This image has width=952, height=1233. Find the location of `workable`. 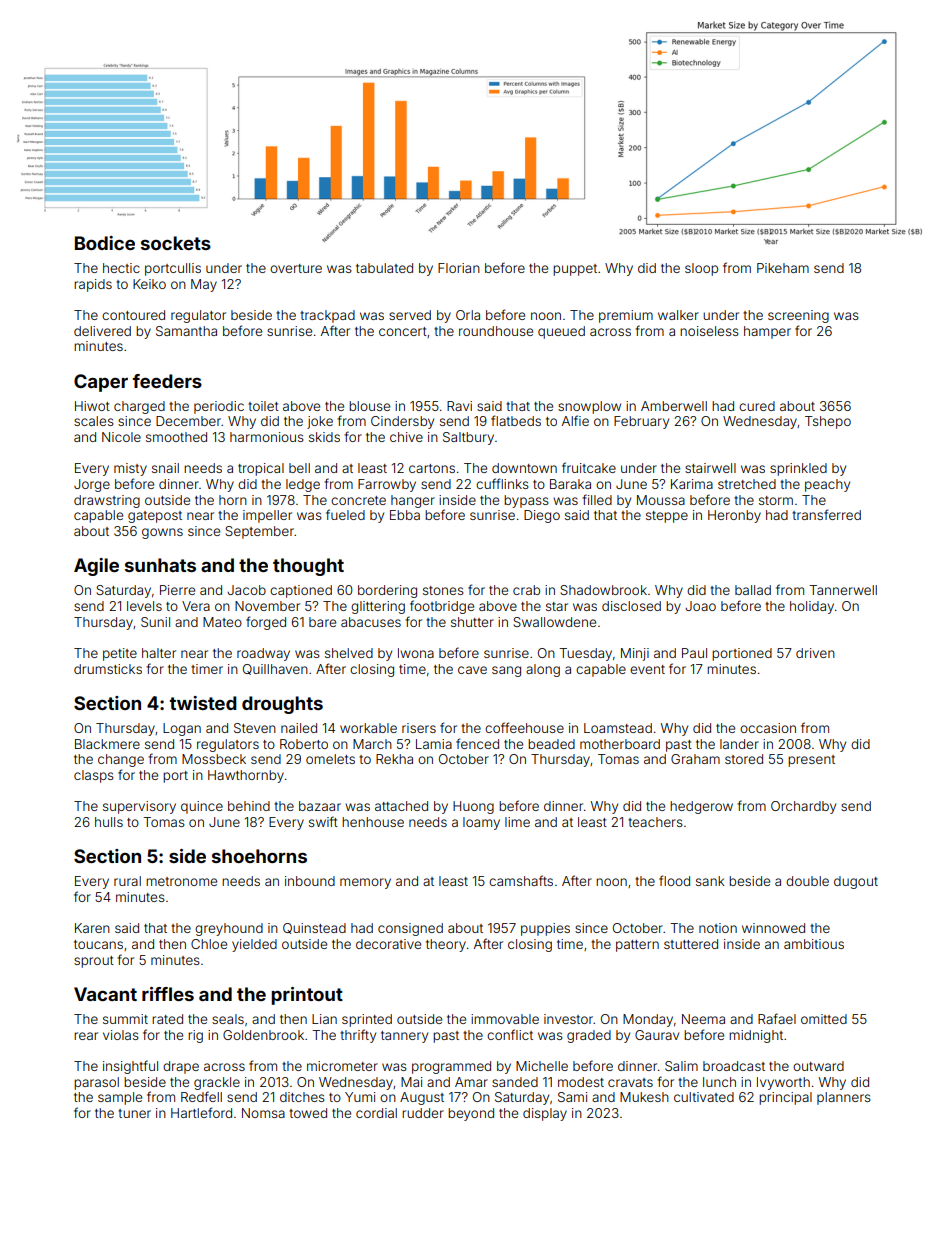

workable is located at coordinates (368, 728).
